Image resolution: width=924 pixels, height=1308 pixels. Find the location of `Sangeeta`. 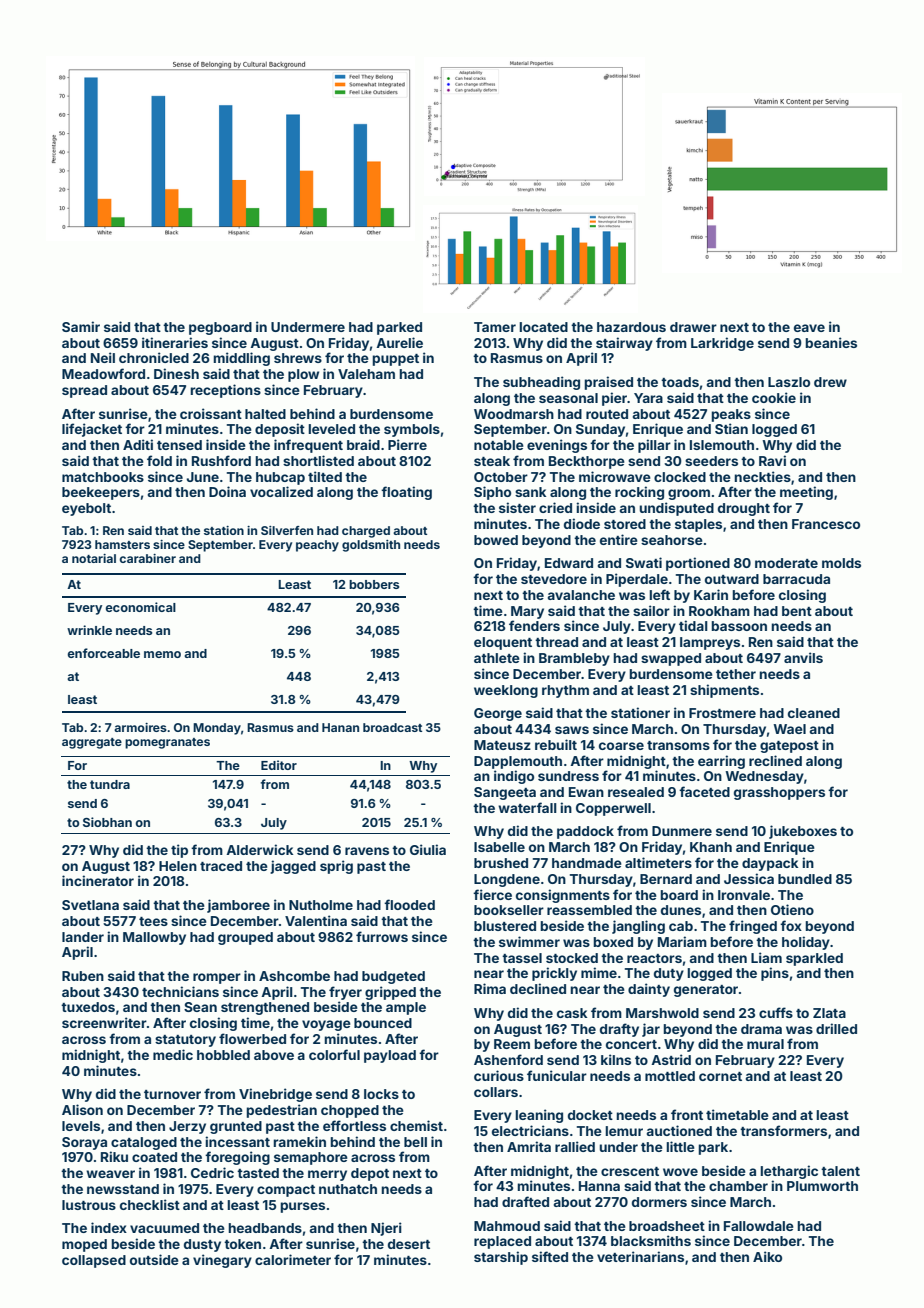

Sangeeta is located at coordinates (505, 793).
